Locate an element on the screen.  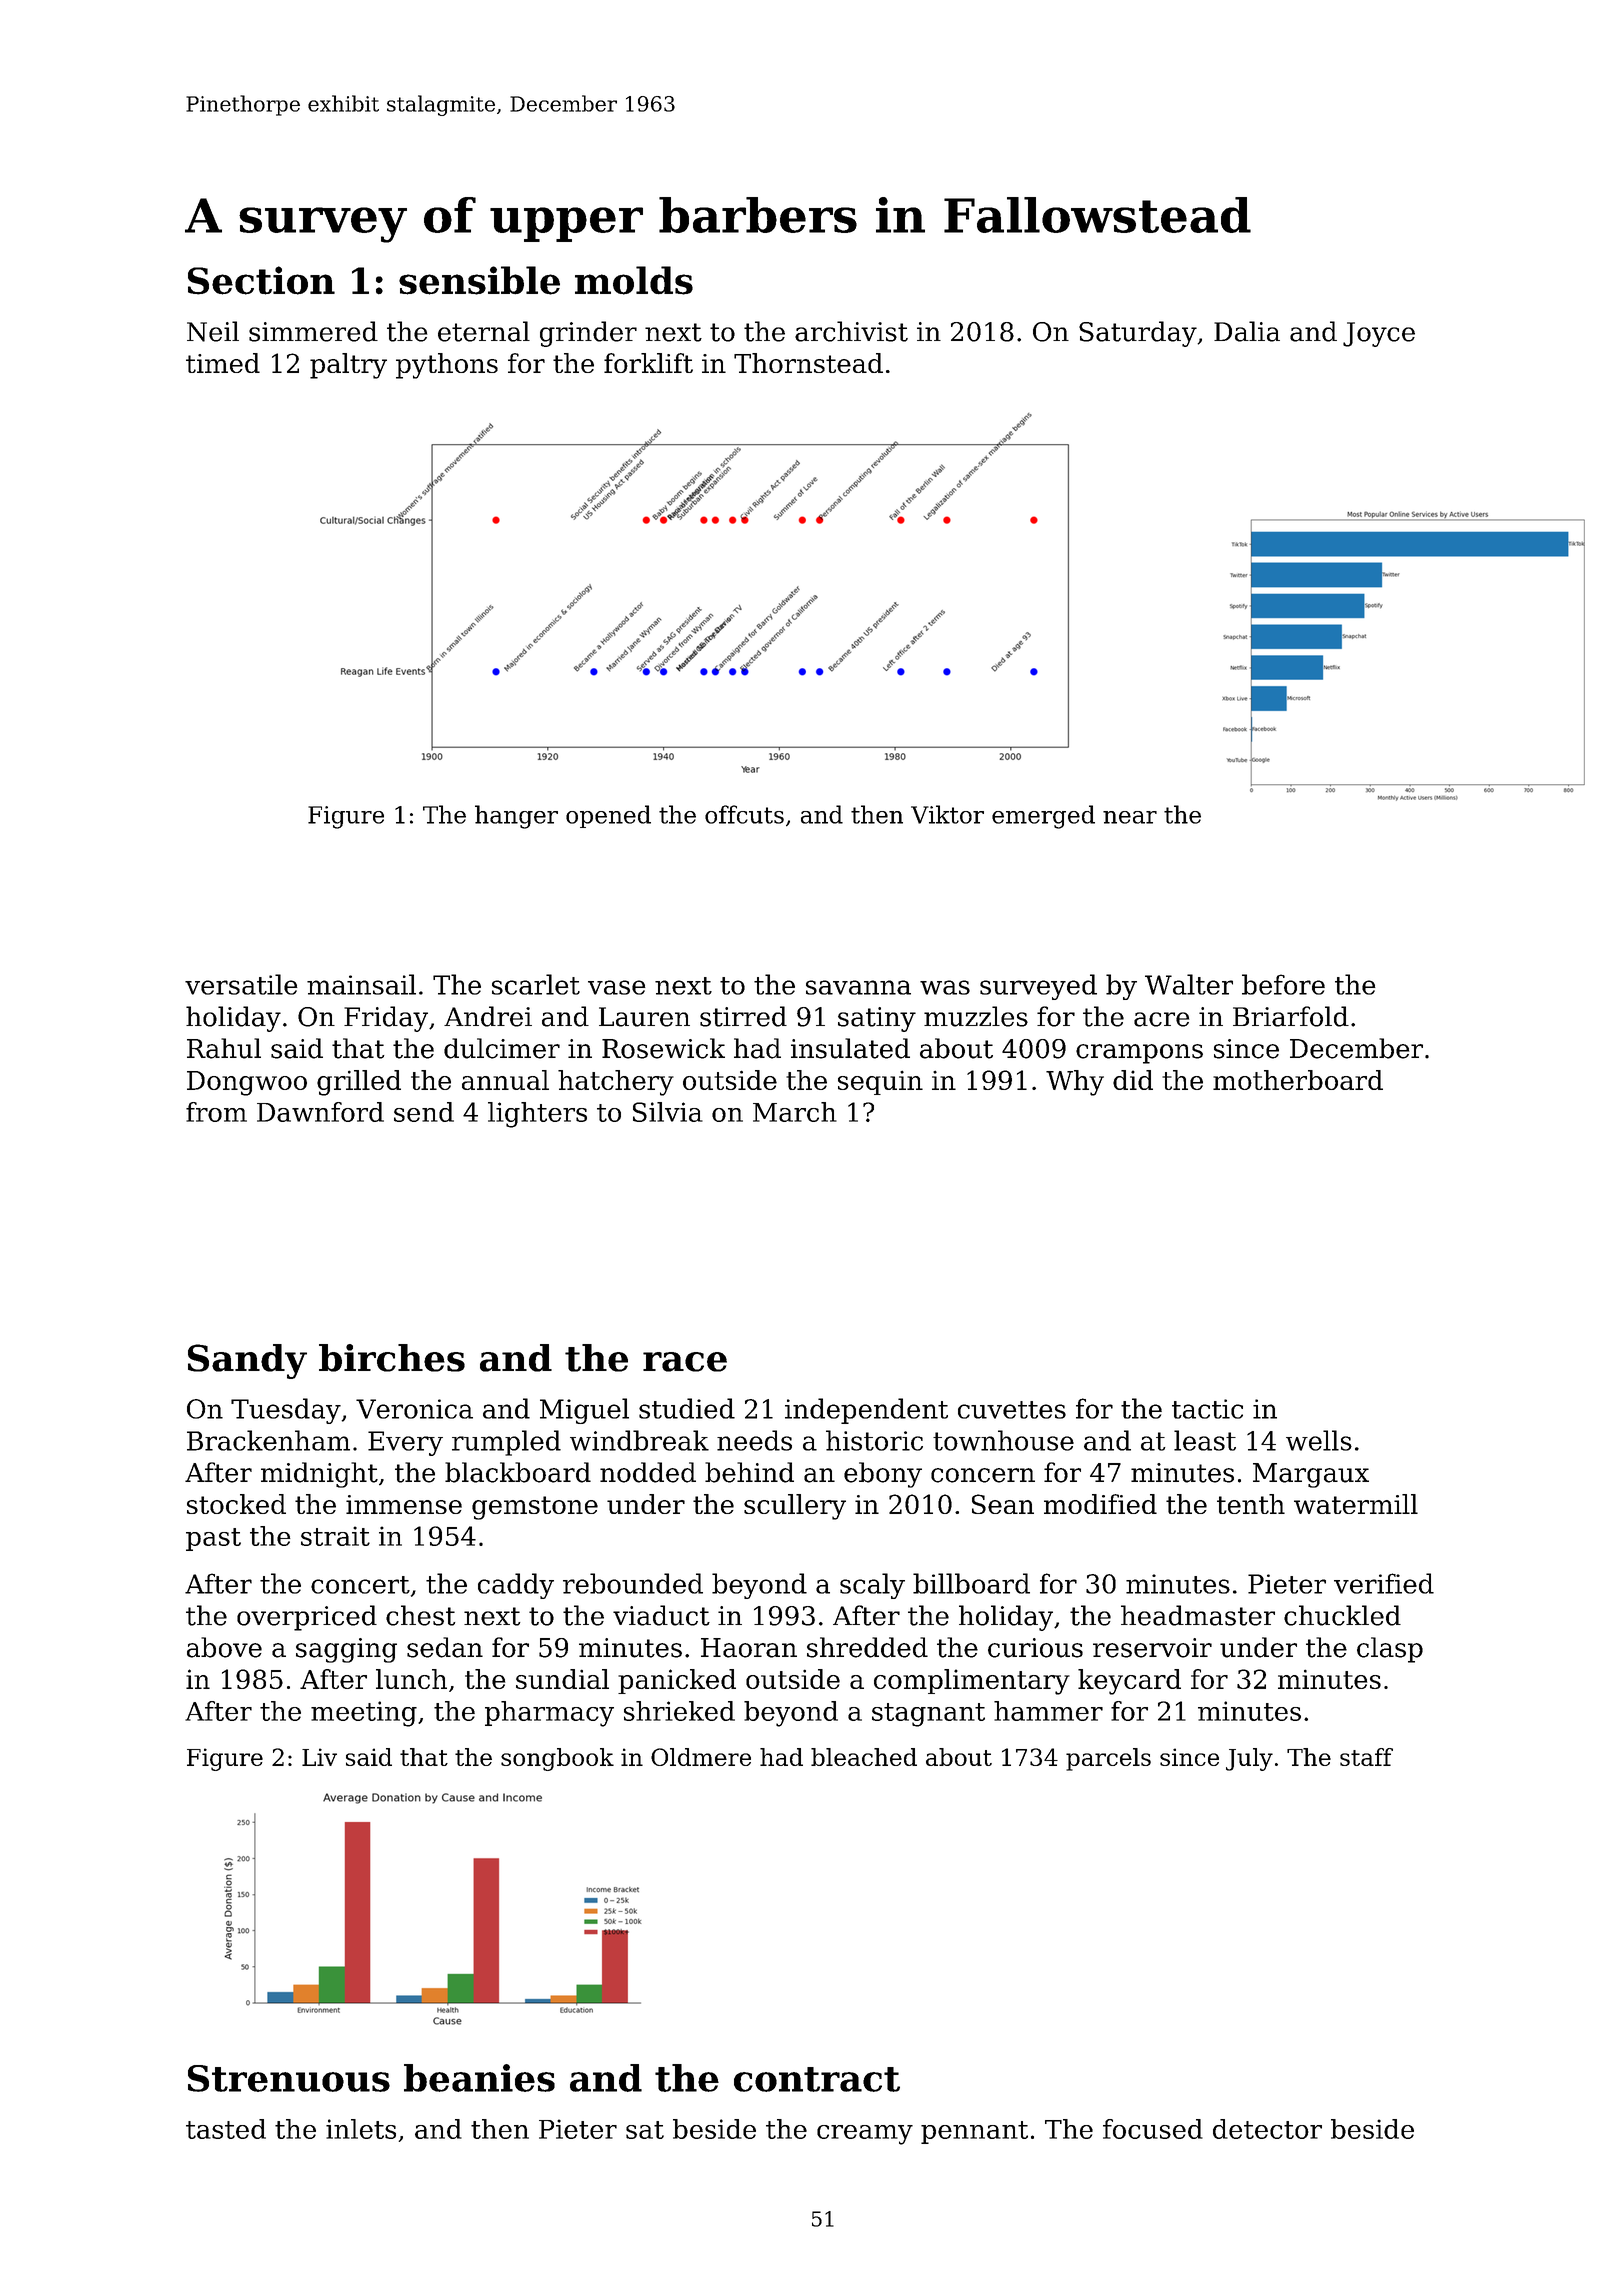
eternal is located at coordinates (484, 331).
